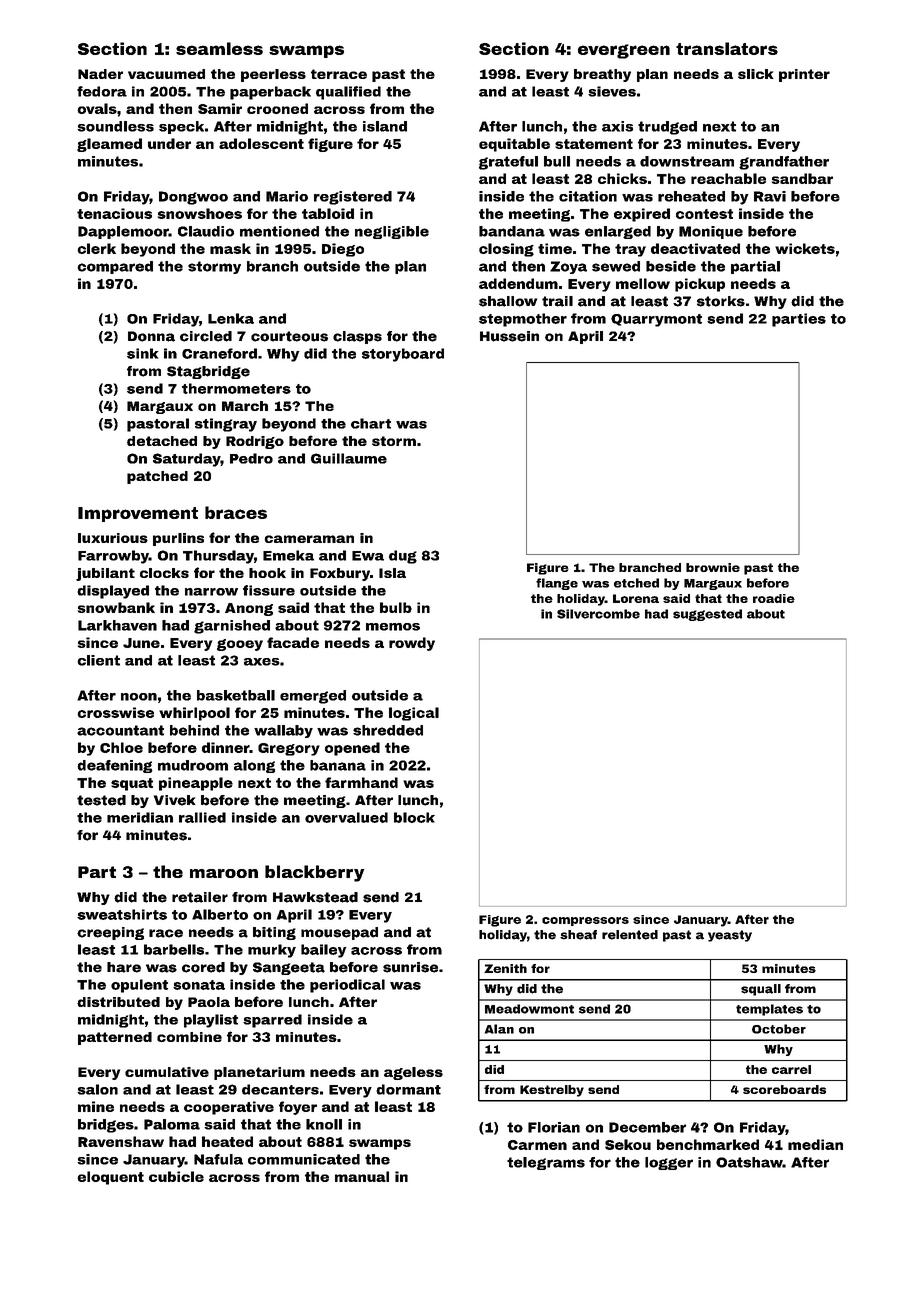  Describe the element at coordinates (110, 1178) in the screenshot. I see `eloquent` at that location.
